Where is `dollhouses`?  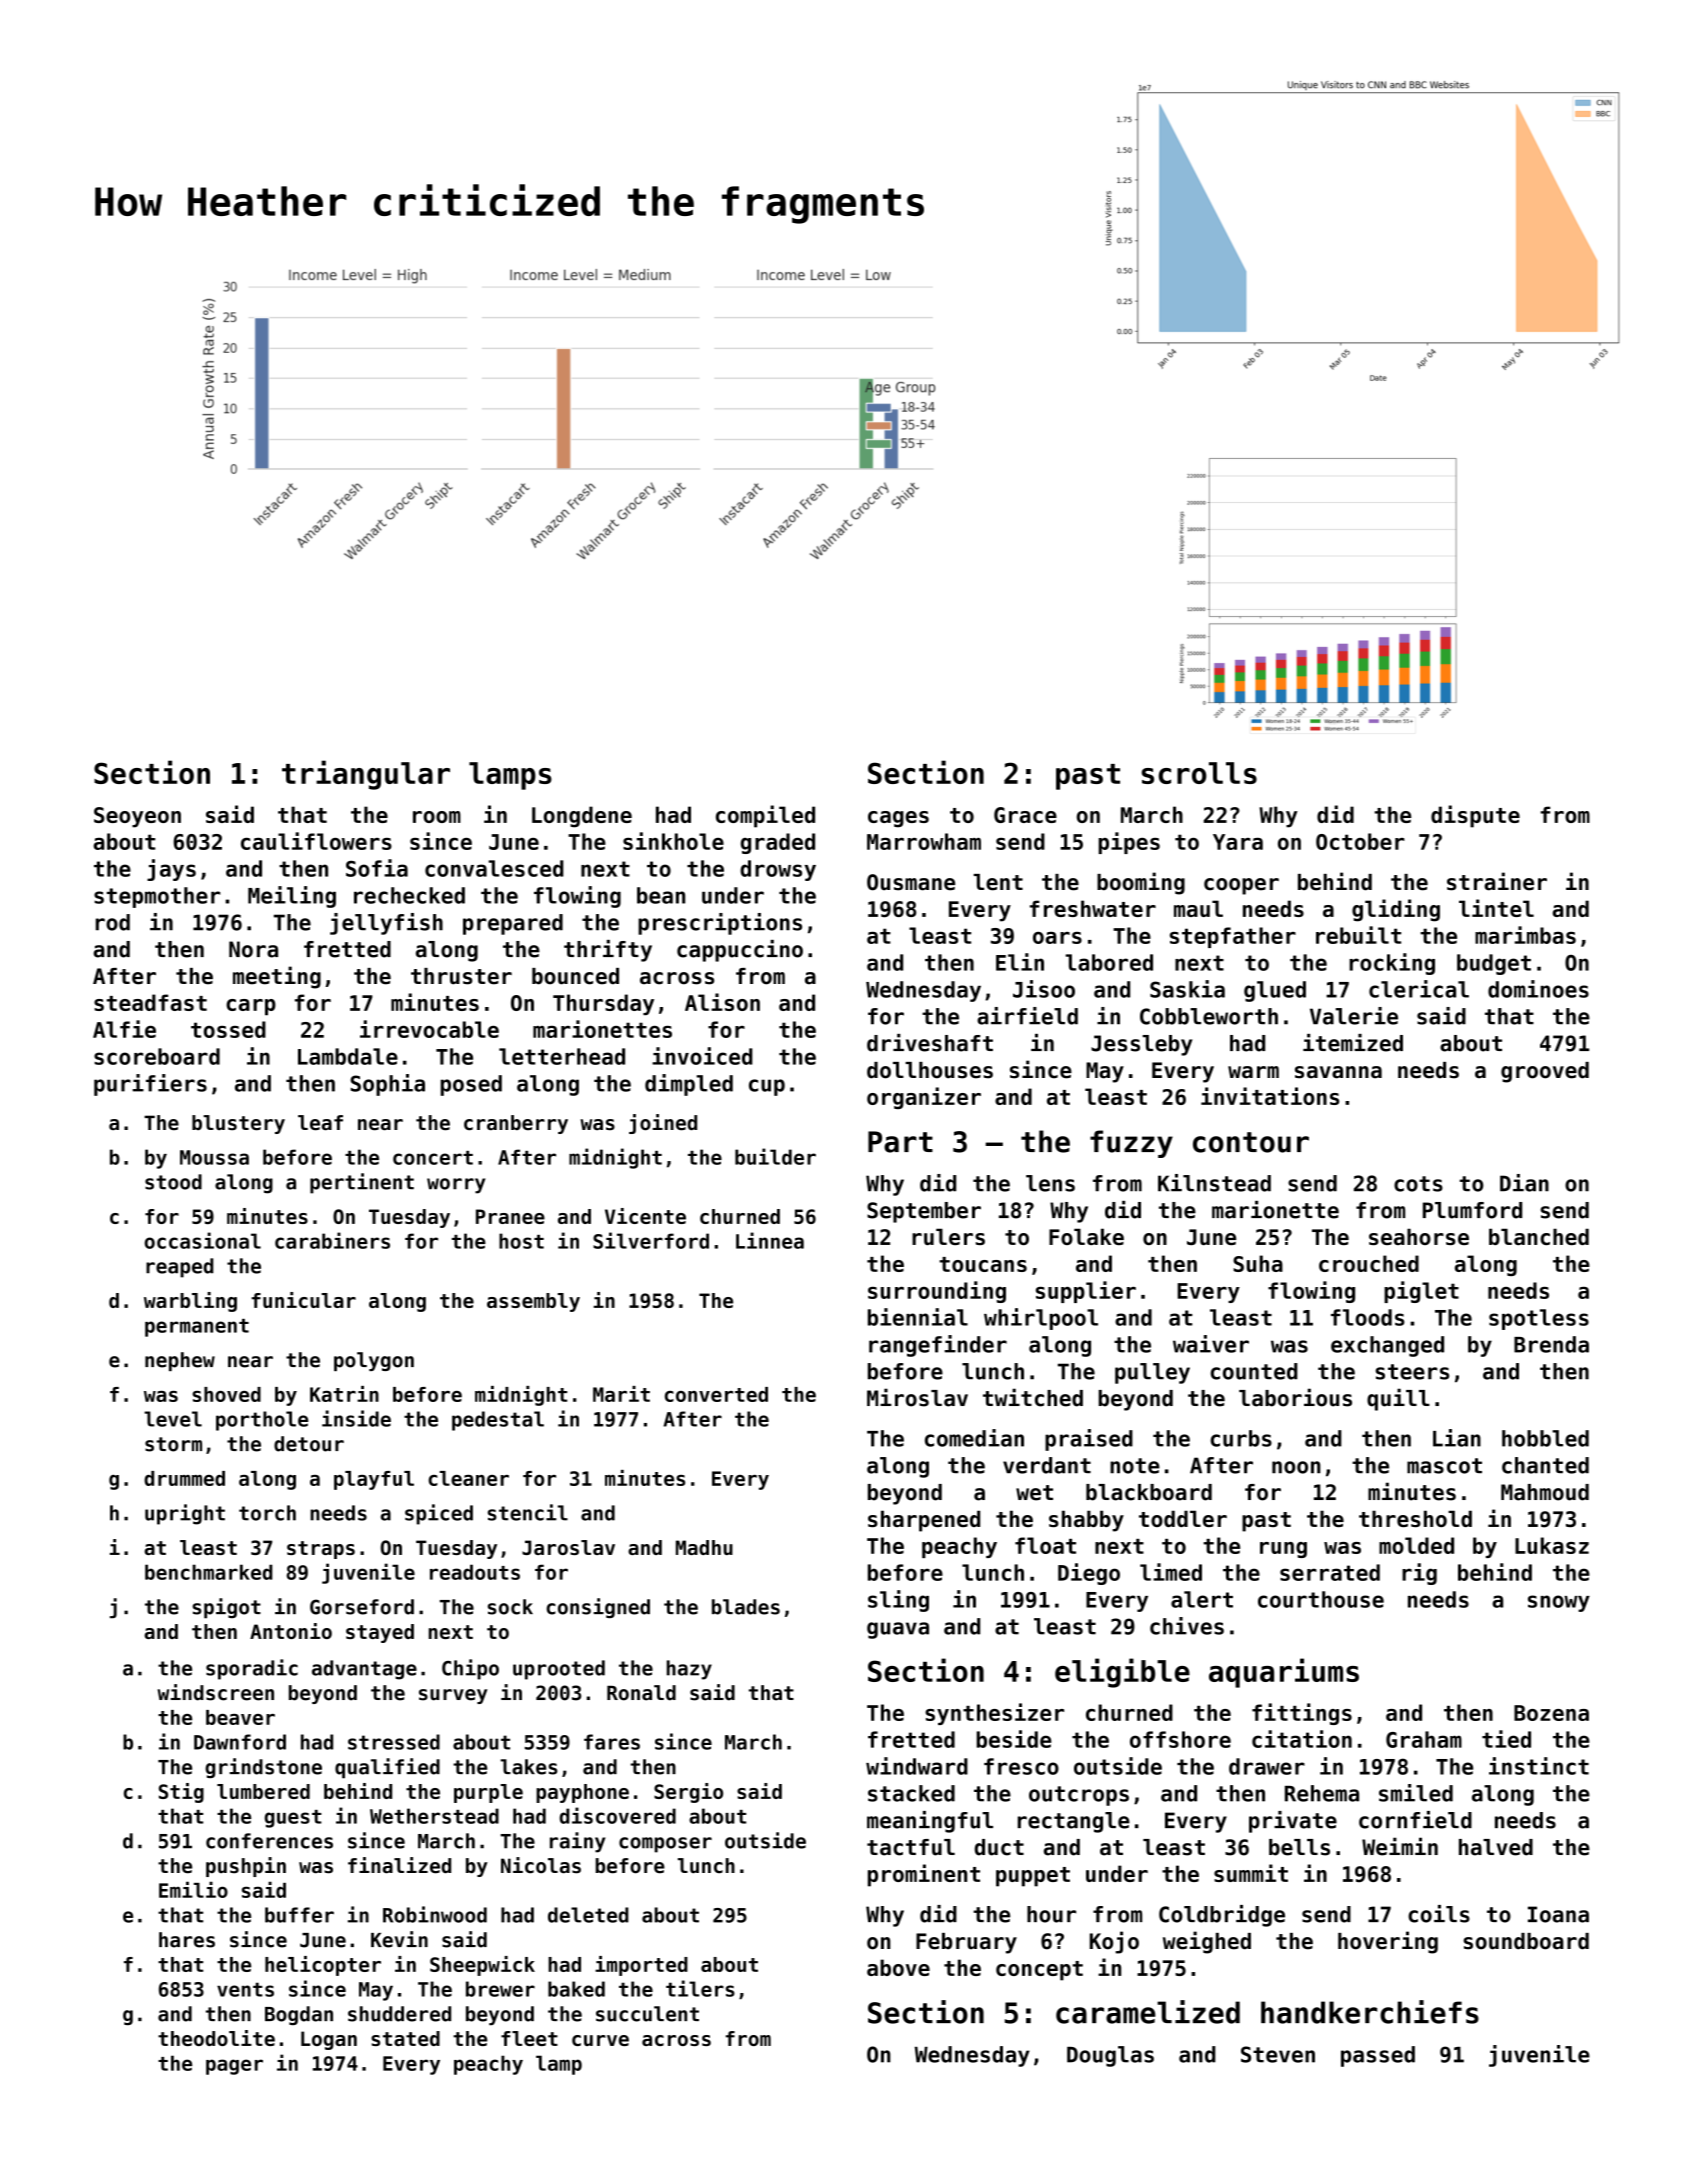
dollhouses is located at coordinates (930, 1070).
